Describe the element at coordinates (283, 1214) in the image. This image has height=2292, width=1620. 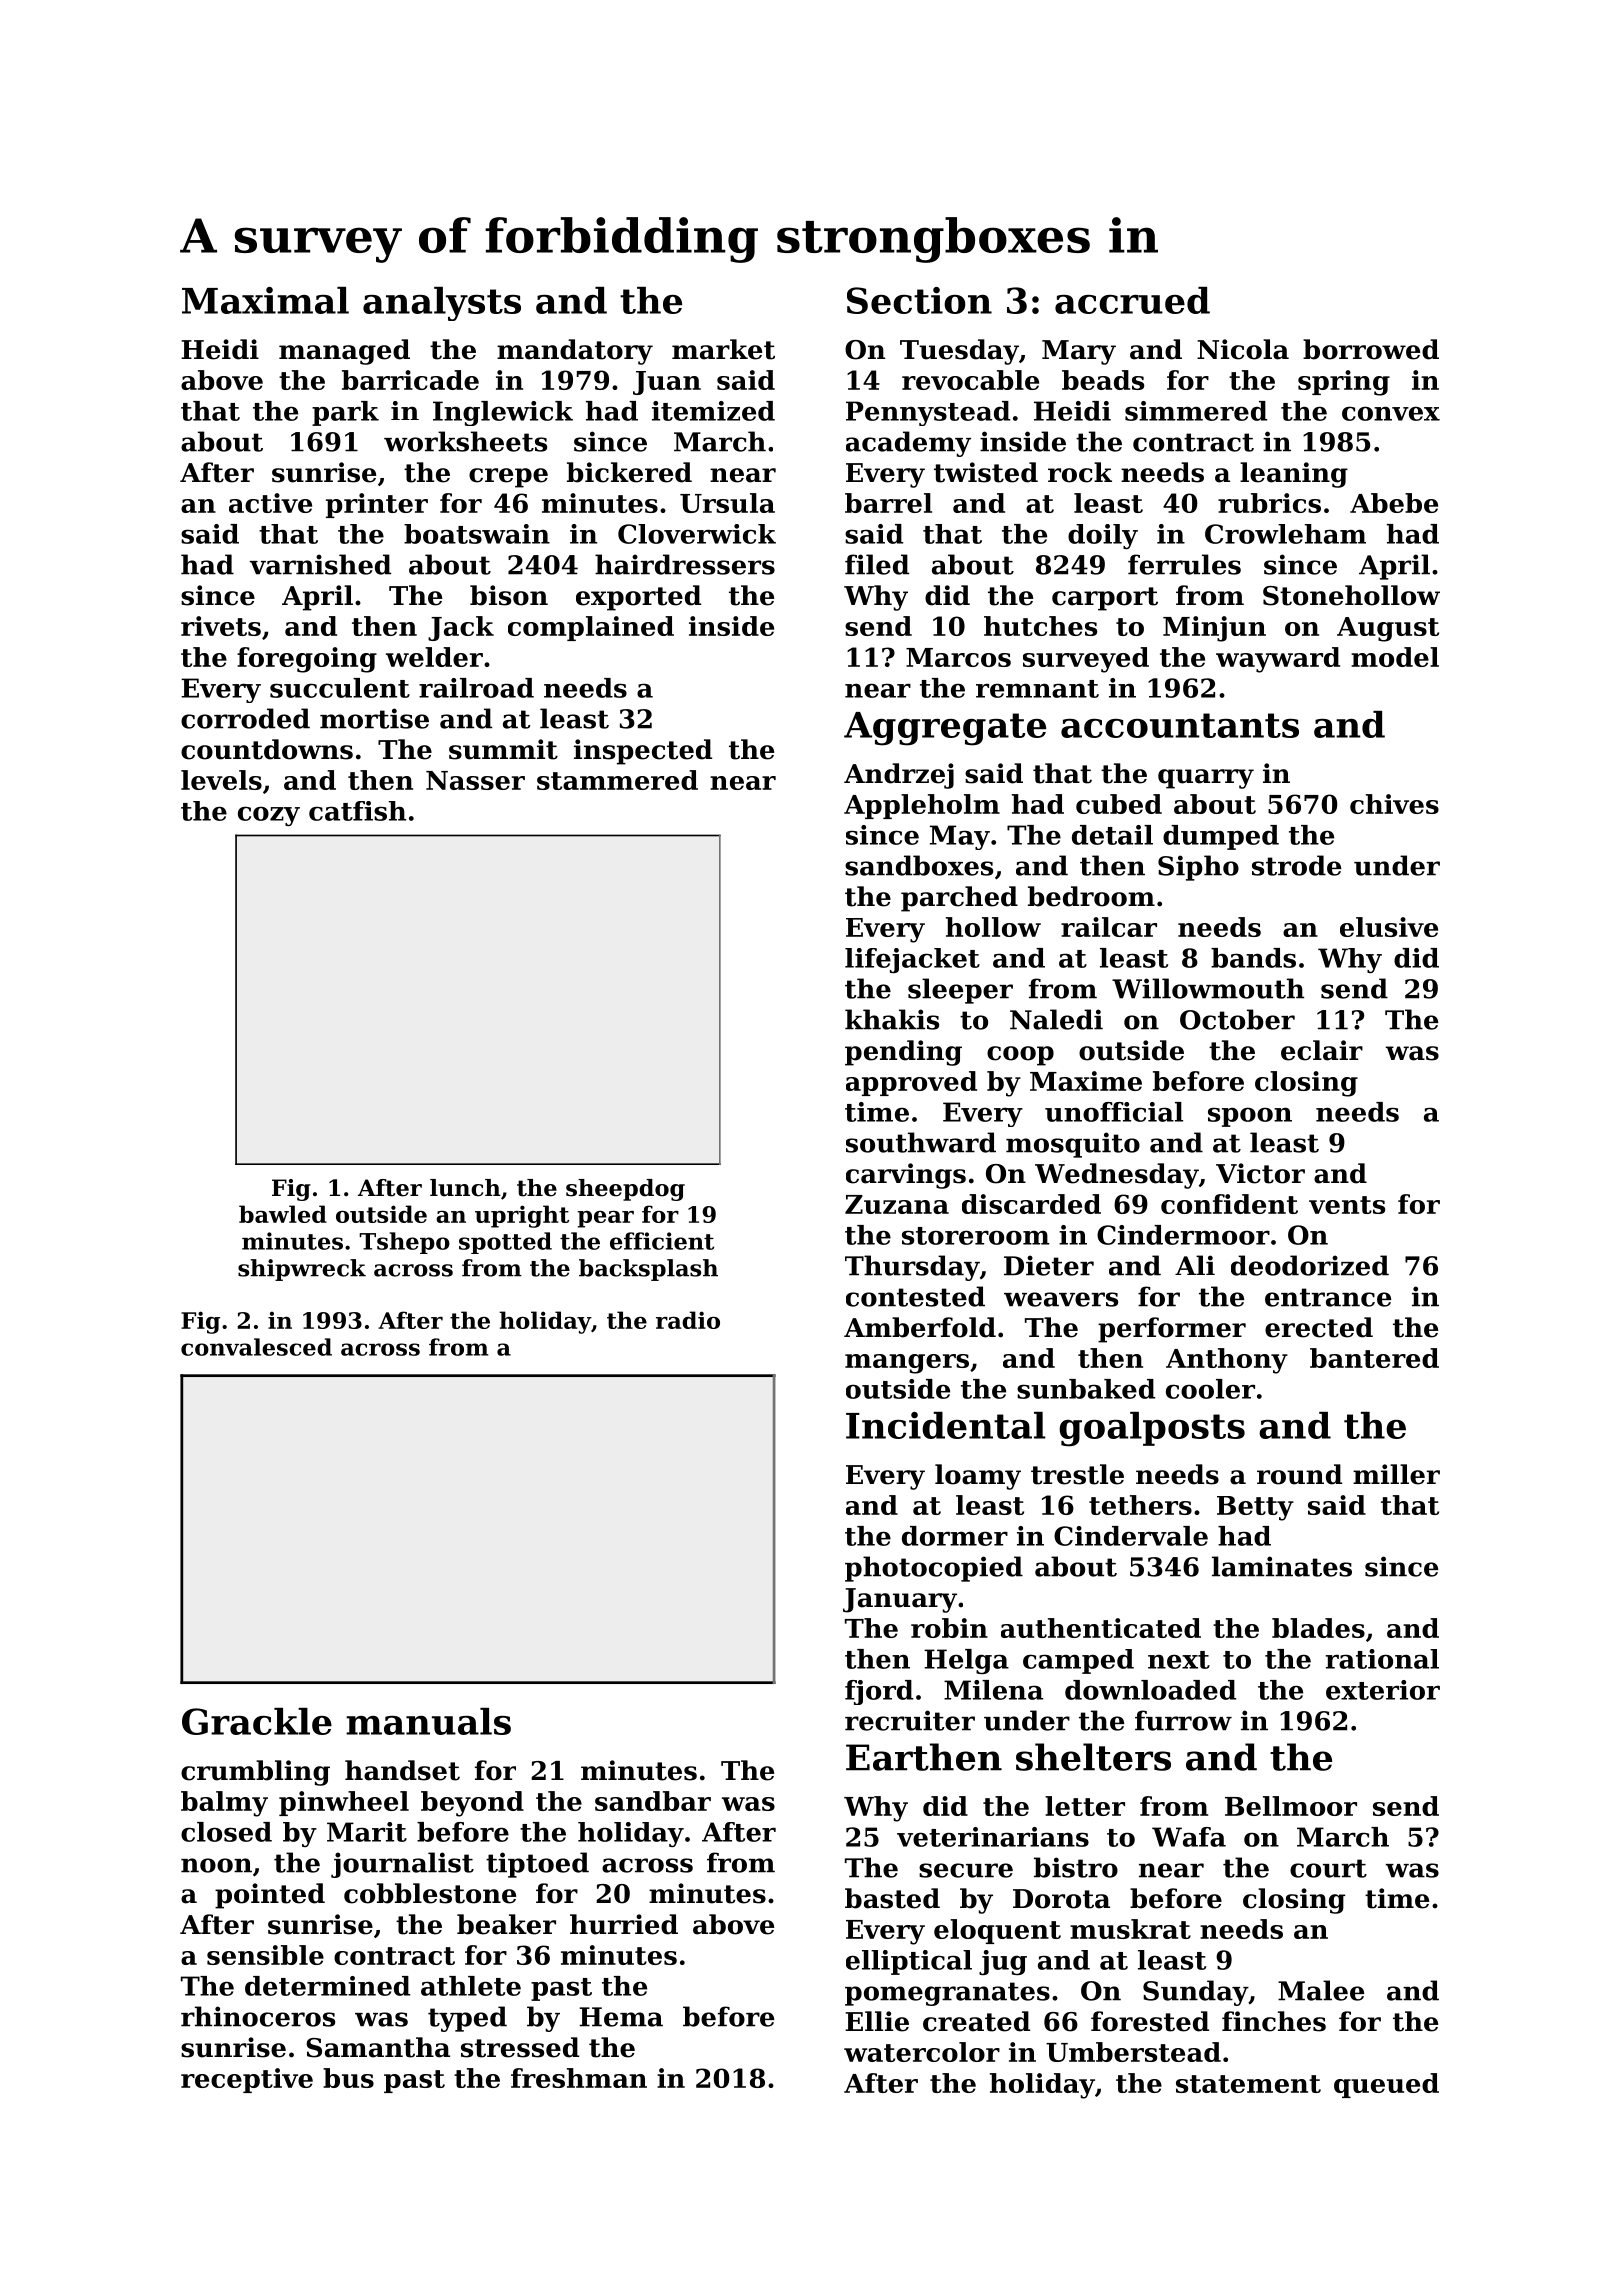
I see `bawled` at that location.
